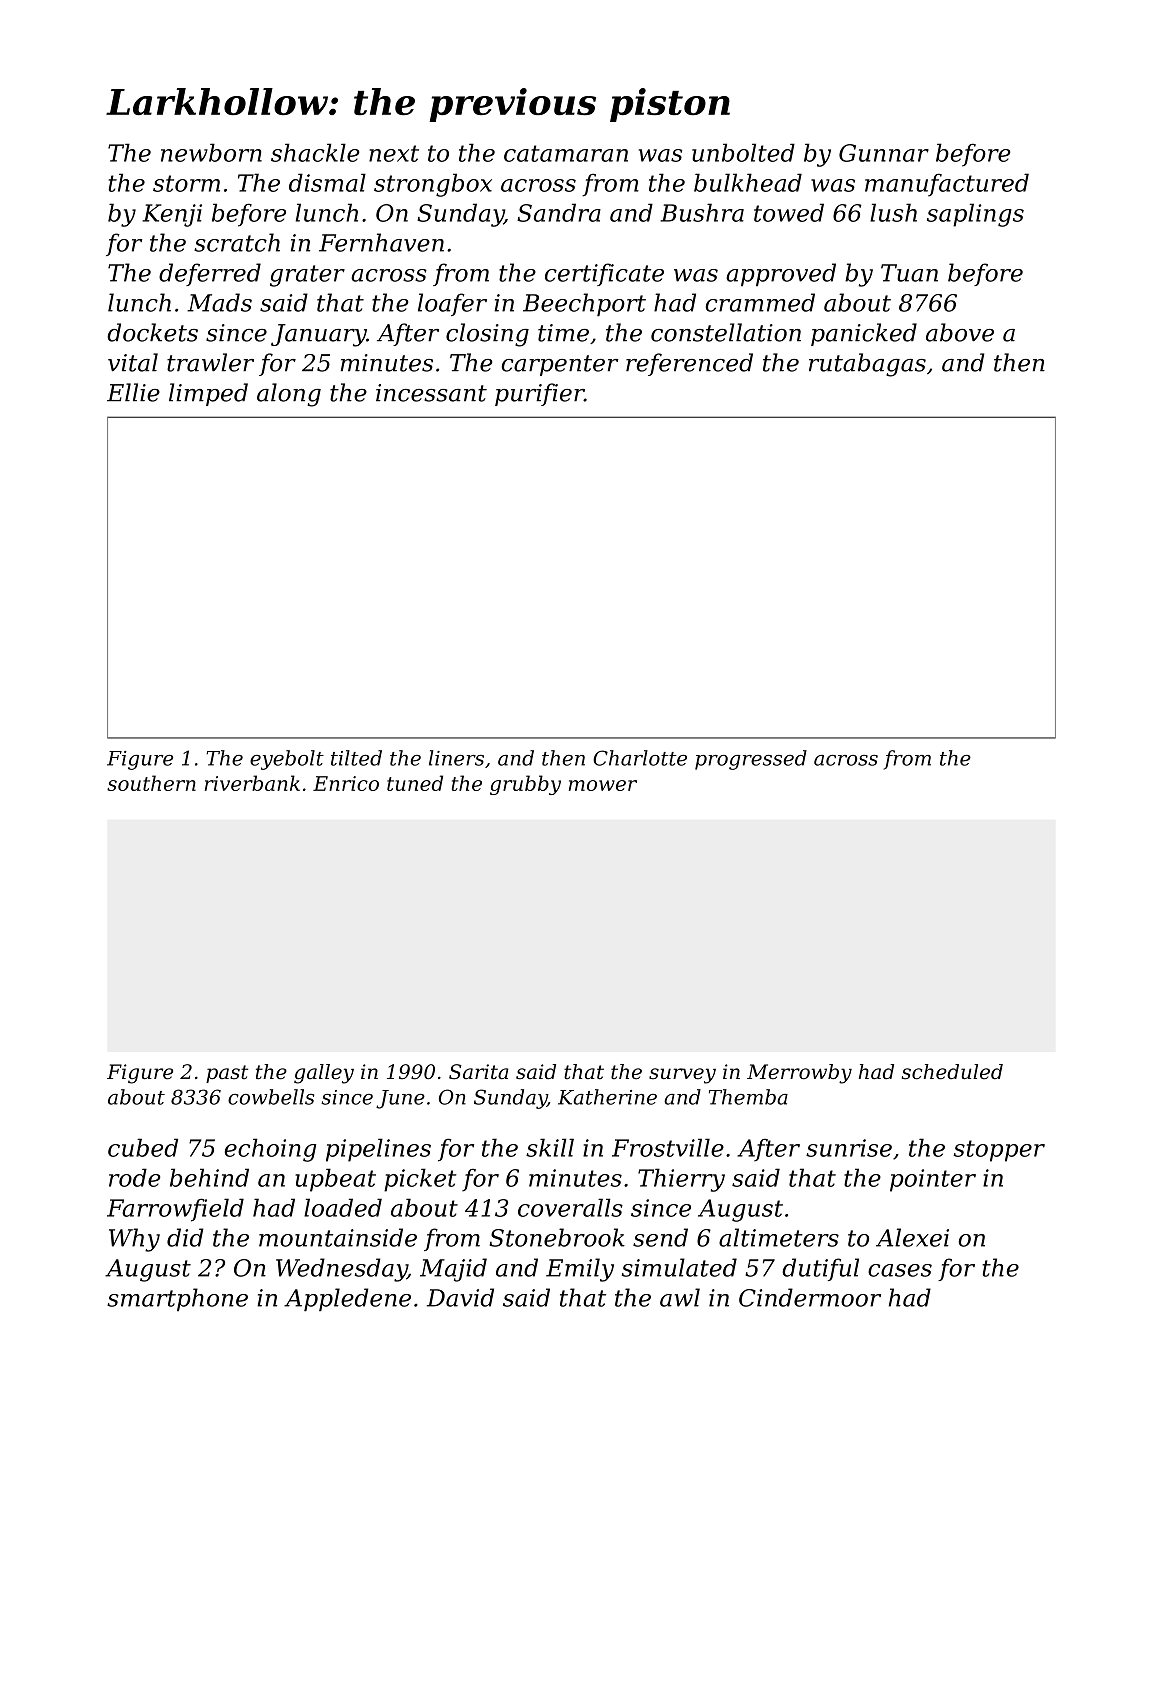 The height and width of the screenshot is (1685, 1163). I want to click on purifier, so click(539, 394).
